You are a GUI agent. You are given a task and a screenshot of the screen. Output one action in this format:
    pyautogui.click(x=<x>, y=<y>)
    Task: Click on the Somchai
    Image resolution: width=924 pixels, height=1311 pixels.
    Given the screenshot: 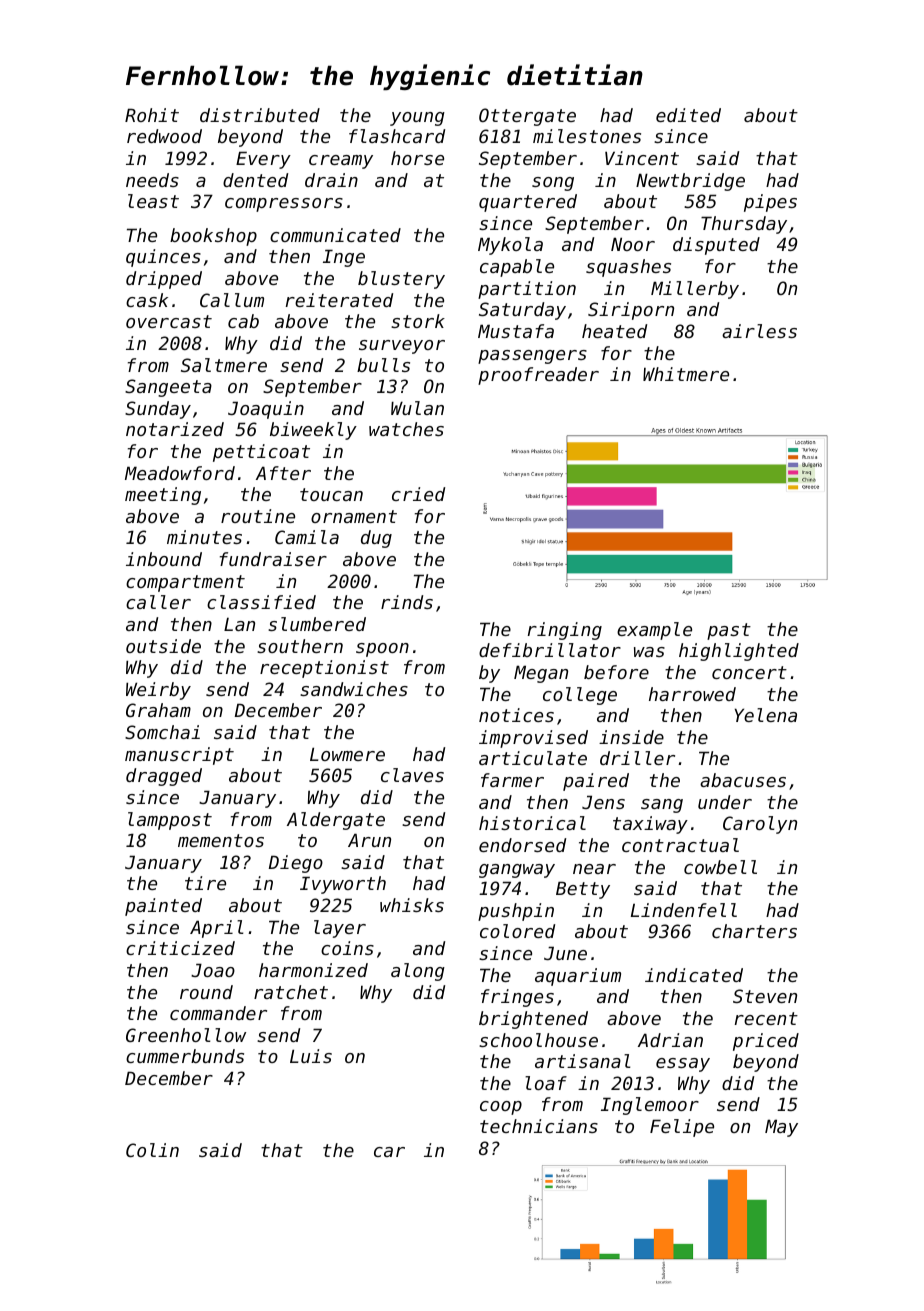 What is the action you would take?
    pyautogui.click(x=162, y=732)
